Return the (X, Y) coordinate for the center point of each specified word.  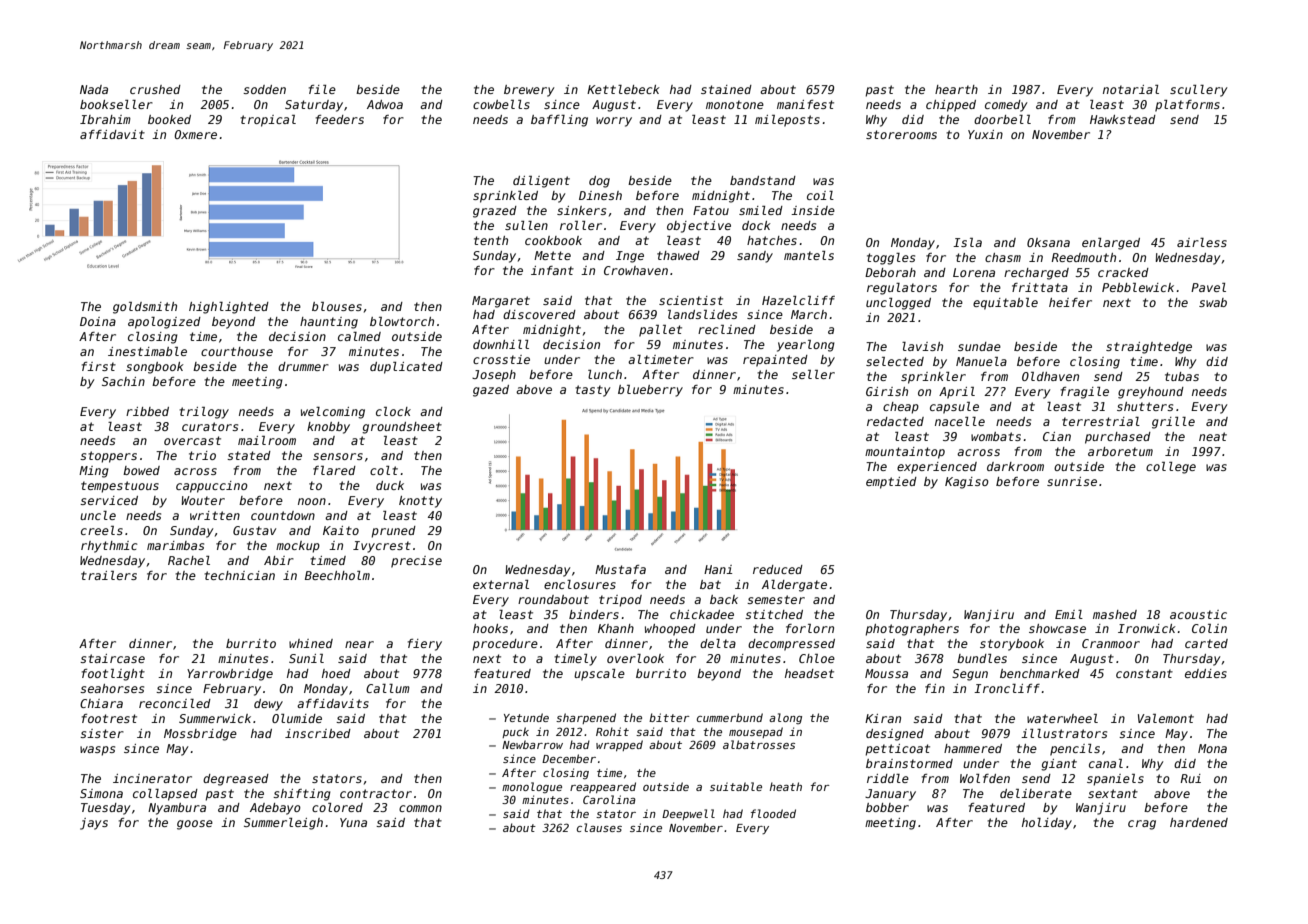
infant (552, 270)
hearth (956, 89)
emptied (891, 483)
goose (195, 825)
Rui (1190, 778)
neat (1213, 436)
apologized (164, 323)
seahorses (112, 688)
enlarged (1111, 244)
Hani (718, 569)
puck (515, 732)
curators (210, 426)
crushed (155, 89)
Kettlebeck (623, 89)
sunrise (1072, 481)
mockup (298, 547)
